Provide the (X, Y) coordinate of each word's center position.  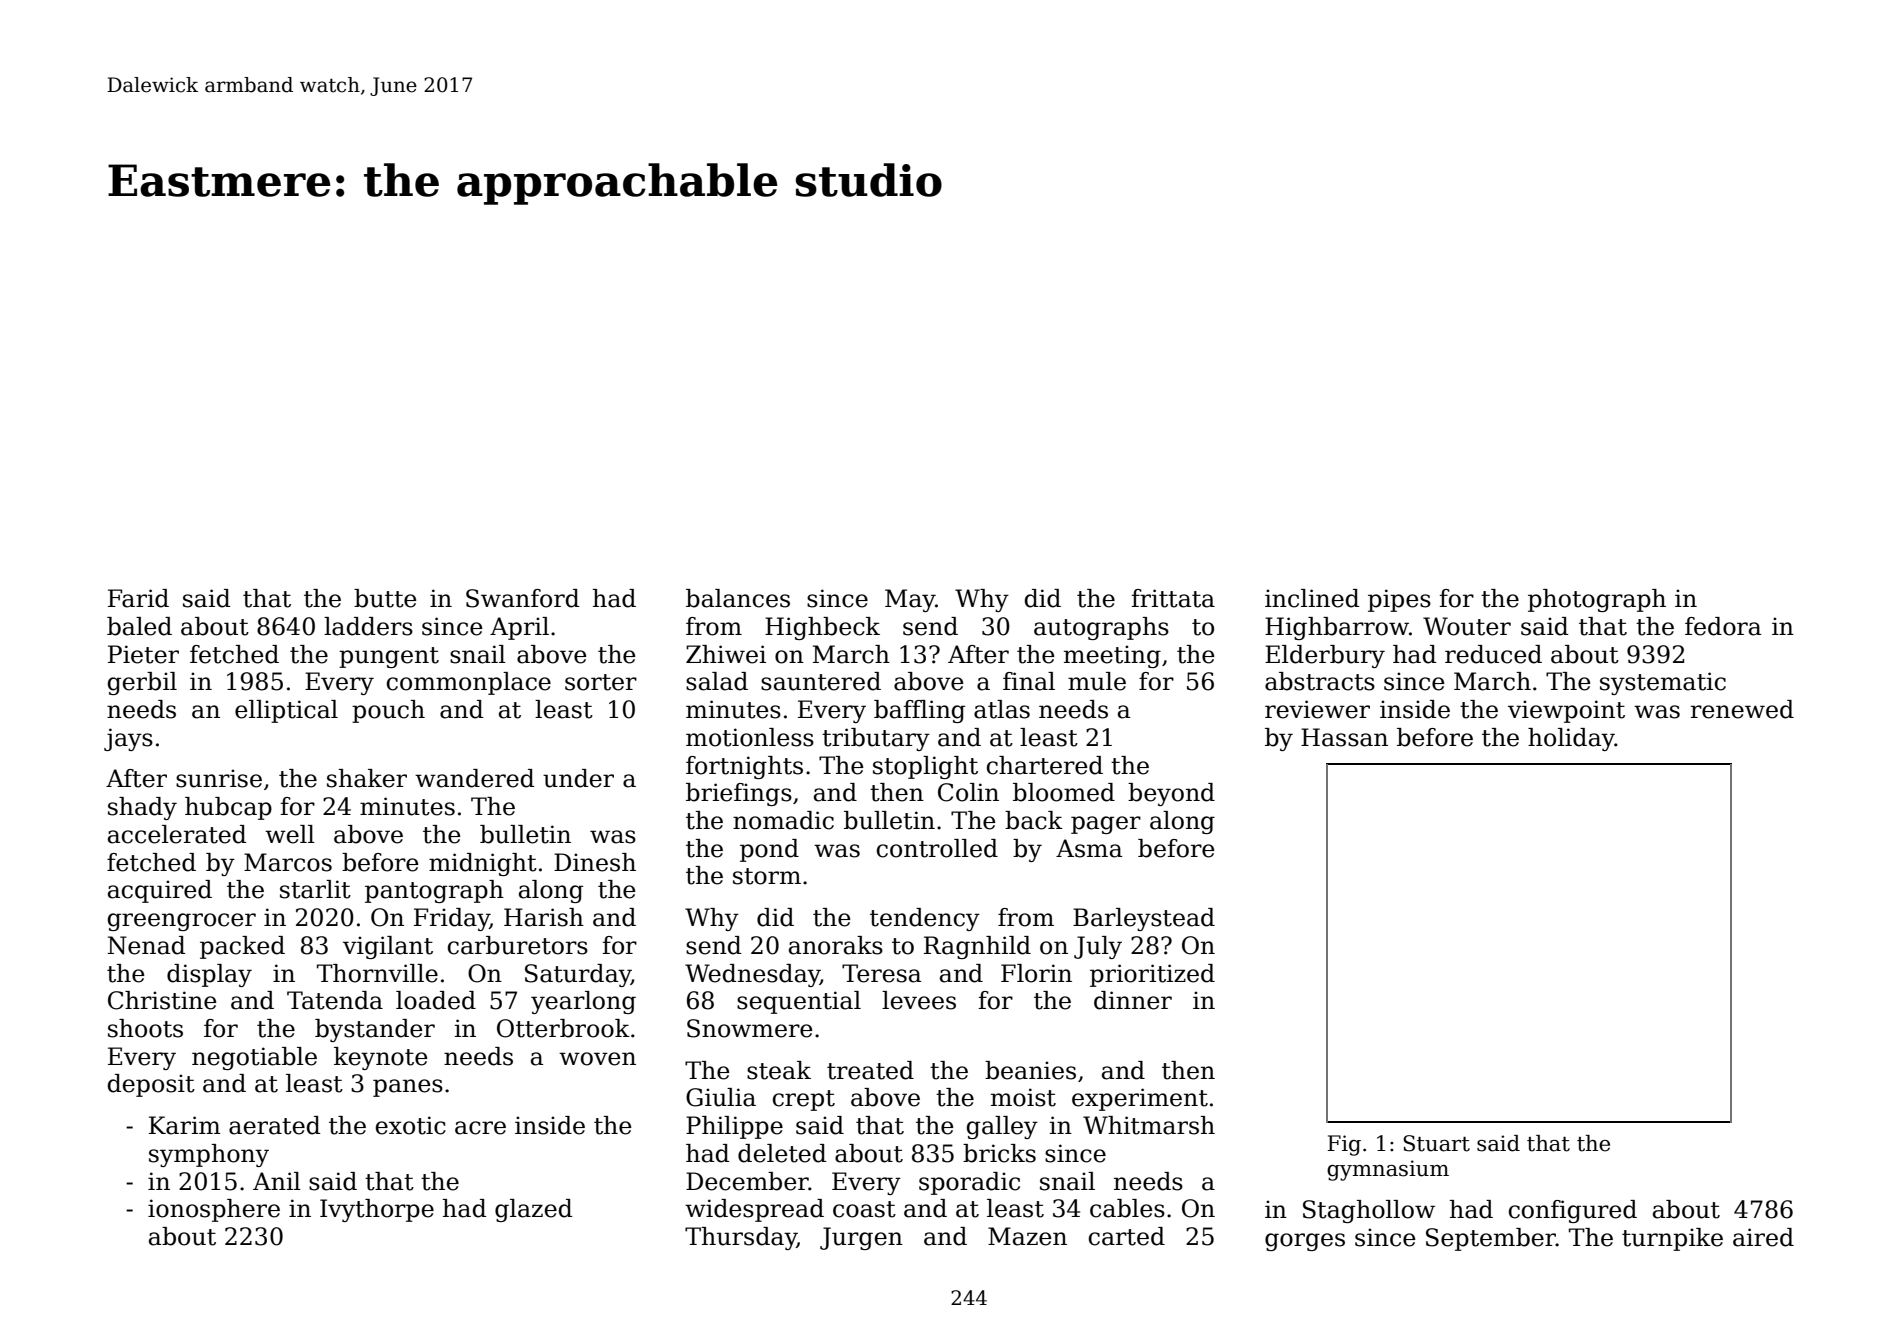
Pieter (143, 654)
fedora (1723, 626)
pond (769, 850)
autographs (1101, 628)
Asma (1089, 848)
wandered (475, 778)
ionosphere (214, 1210)
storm (767, 876)
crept (804, 1100)
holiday (1571, 739)
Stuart (1436, 1143)
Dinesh (595, 862)
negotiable (254, 1058)
